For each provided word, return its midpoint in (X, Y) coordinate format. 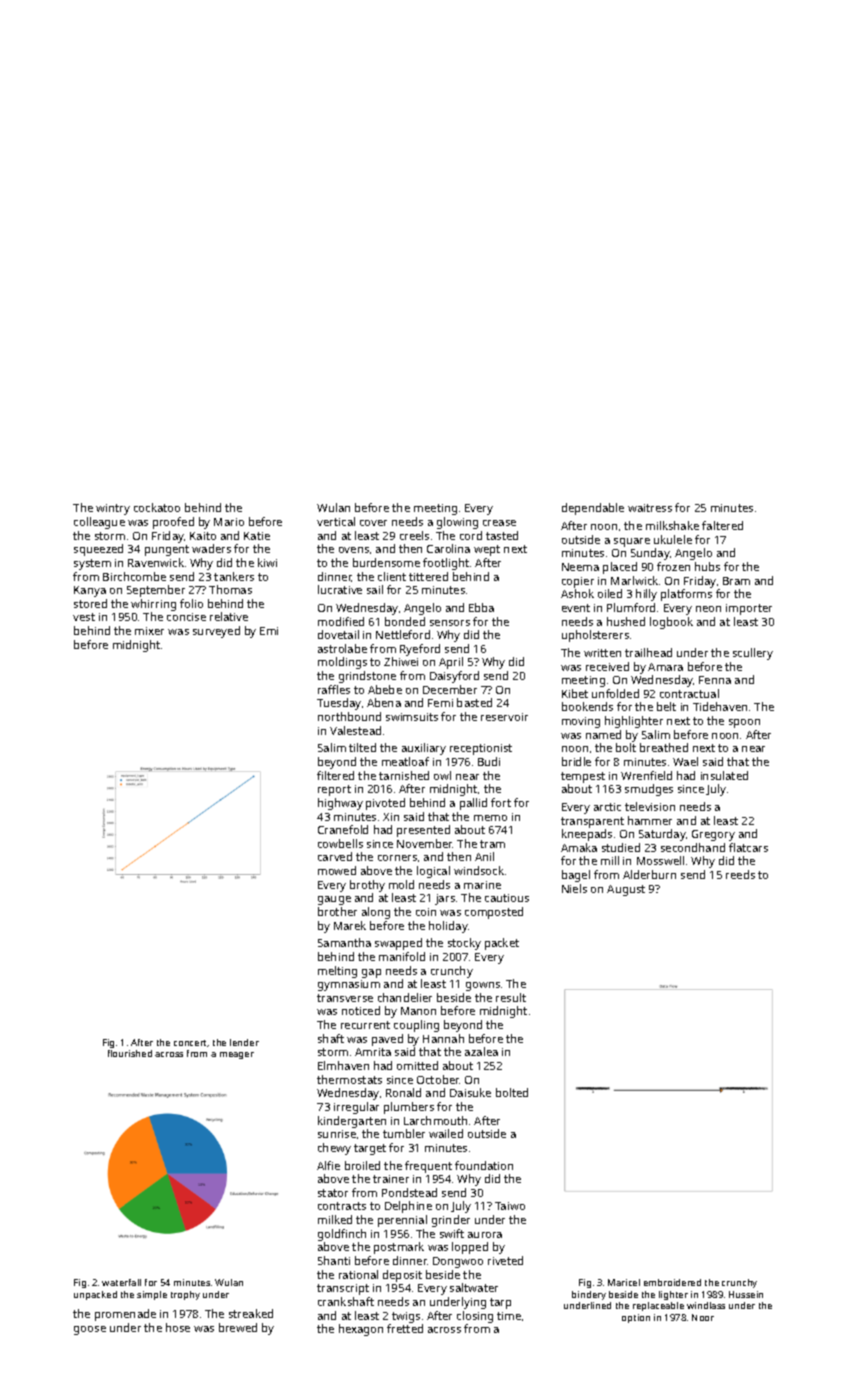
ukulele (673, 539)
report (334, 790)
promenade (125, 1315)
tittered (428, 576)
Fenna (715, 680)
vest (84, 617)
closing (475, 1317)
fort (501, 802)
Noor (703, 1317)
